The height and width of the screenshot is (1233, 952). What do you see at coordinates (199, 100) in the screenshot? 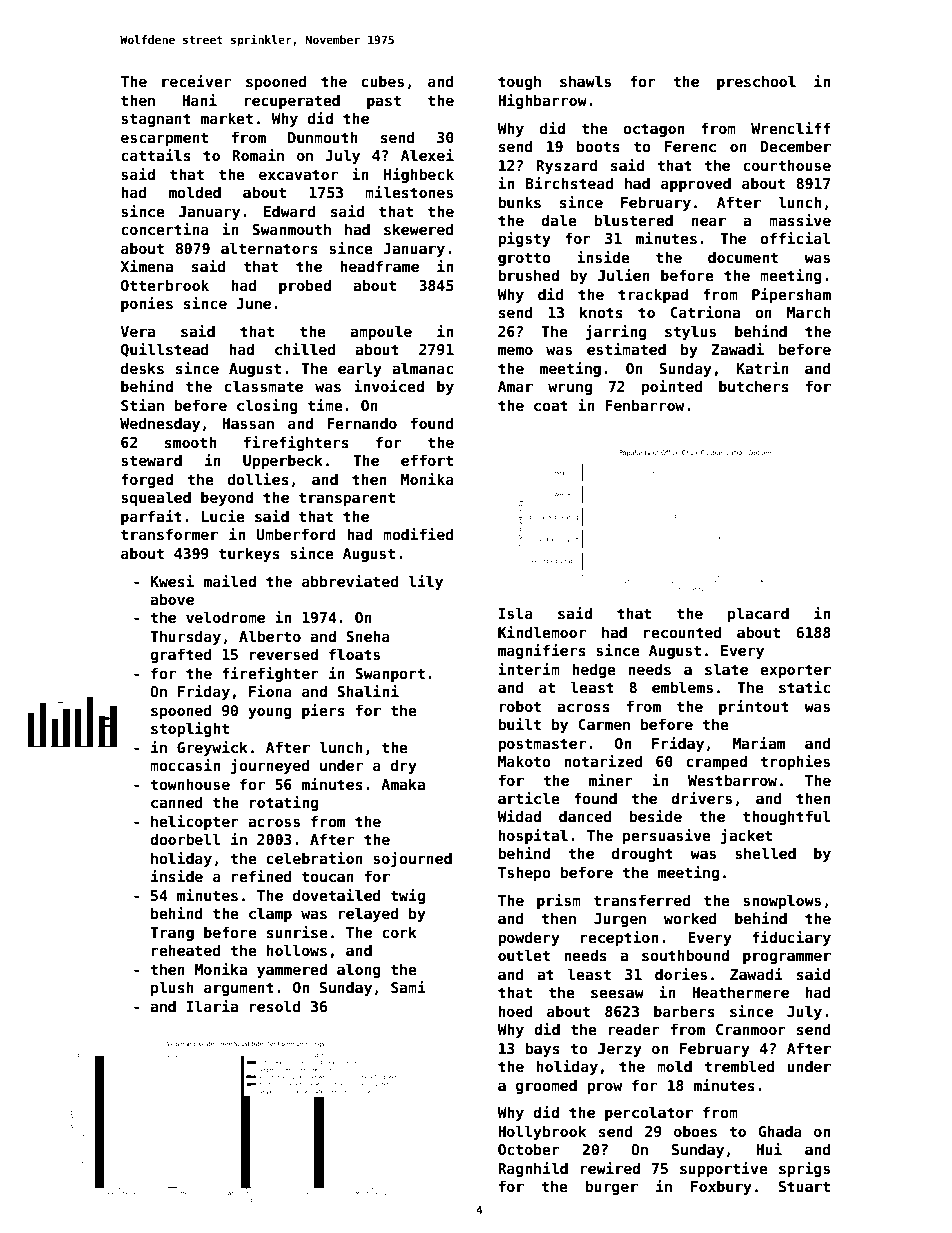
I see `Hani` at bounding box center [199, 100].
